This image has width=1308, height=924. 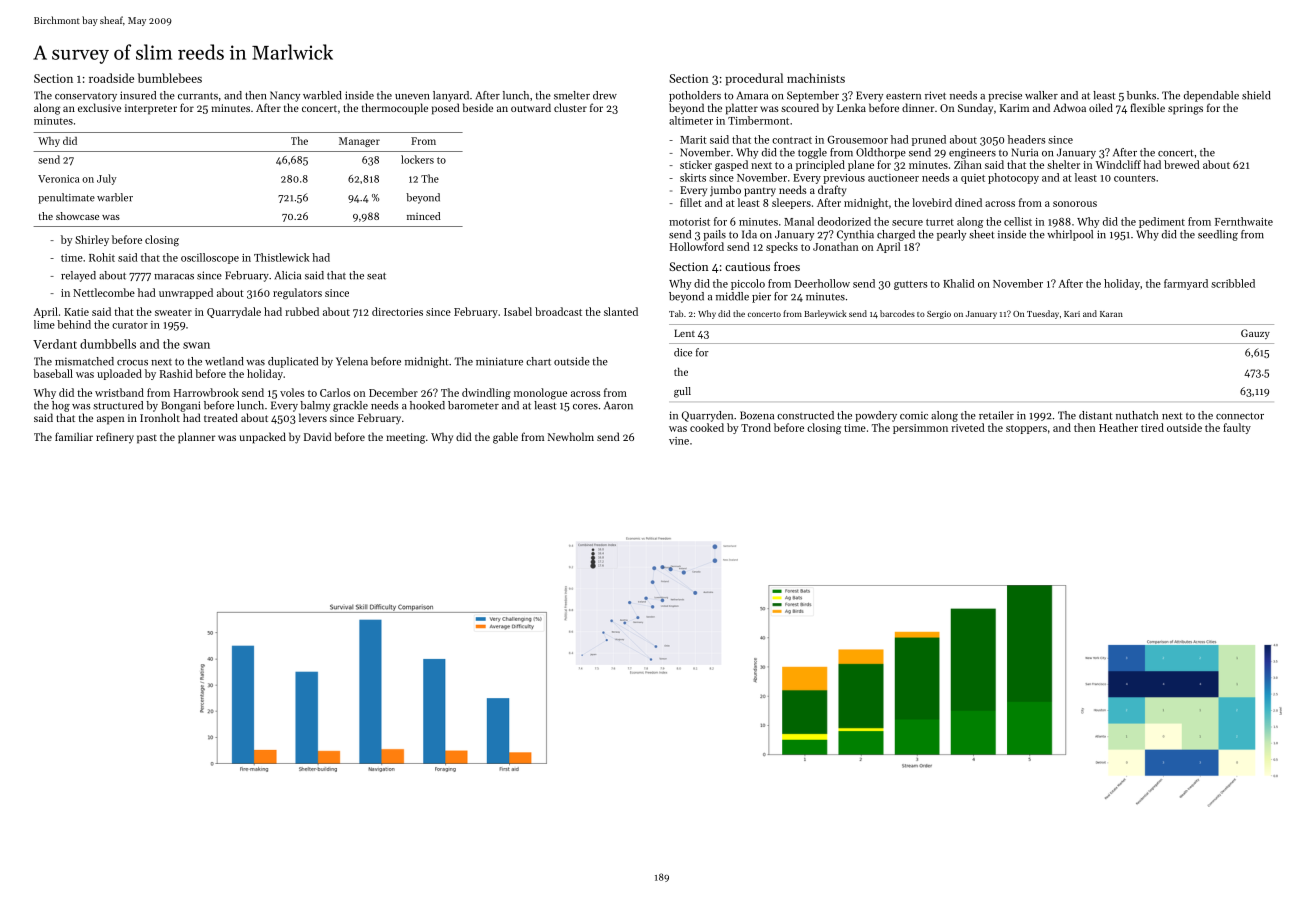 I want to click on maracas, so click(x=174, y=277).
